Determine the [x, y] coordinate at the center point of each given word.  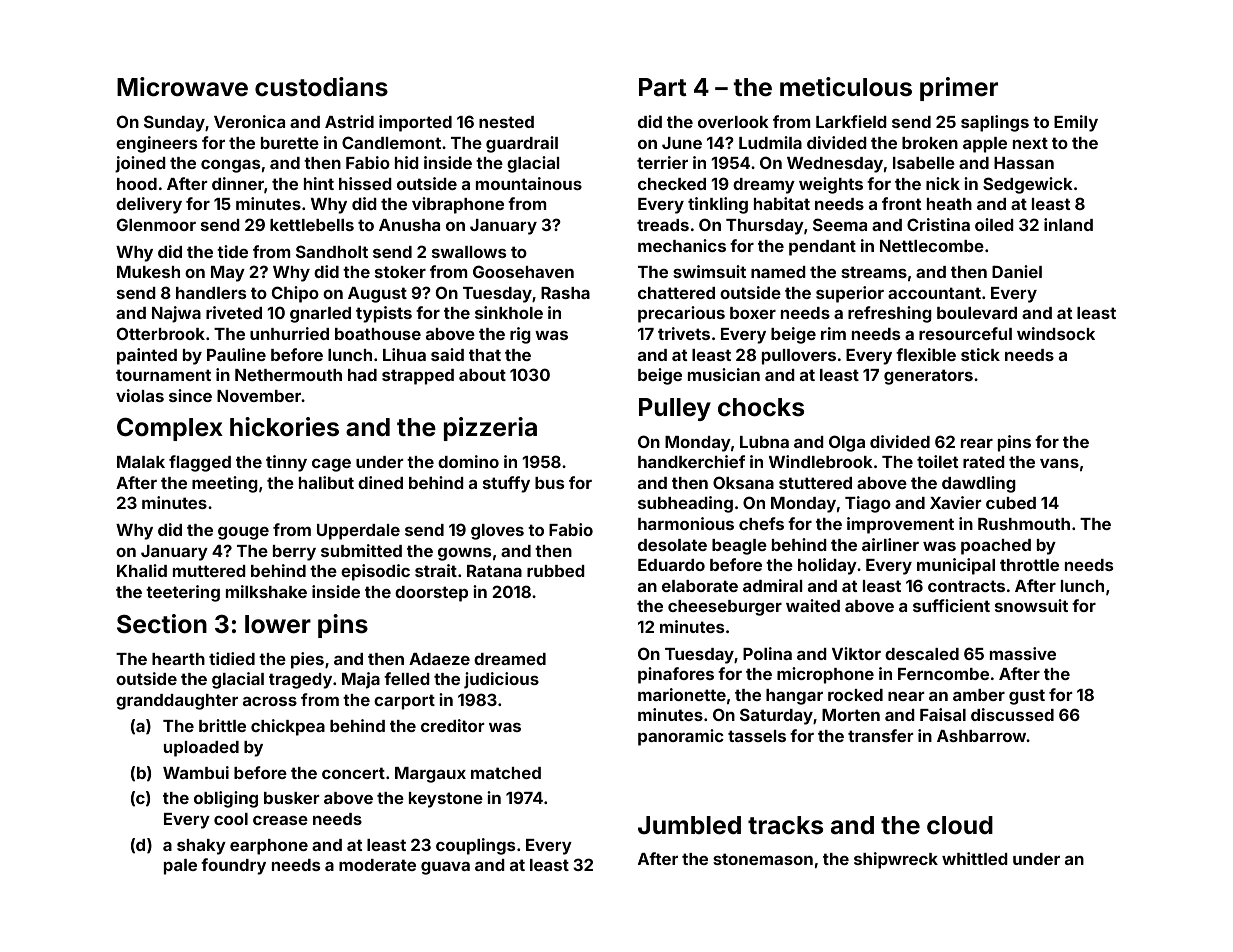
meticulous [846, 87]
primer [959, 89]
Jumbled [689, 825]
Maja [361, 680]
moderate [377, 865]
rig [520, 335]
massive [1023, 653]
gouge [243, 533]
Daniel [1017, 271]
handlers [211, 293]
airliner [890, 544]
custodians [321, 87]
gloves [497, 532]
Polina [767, 653]
